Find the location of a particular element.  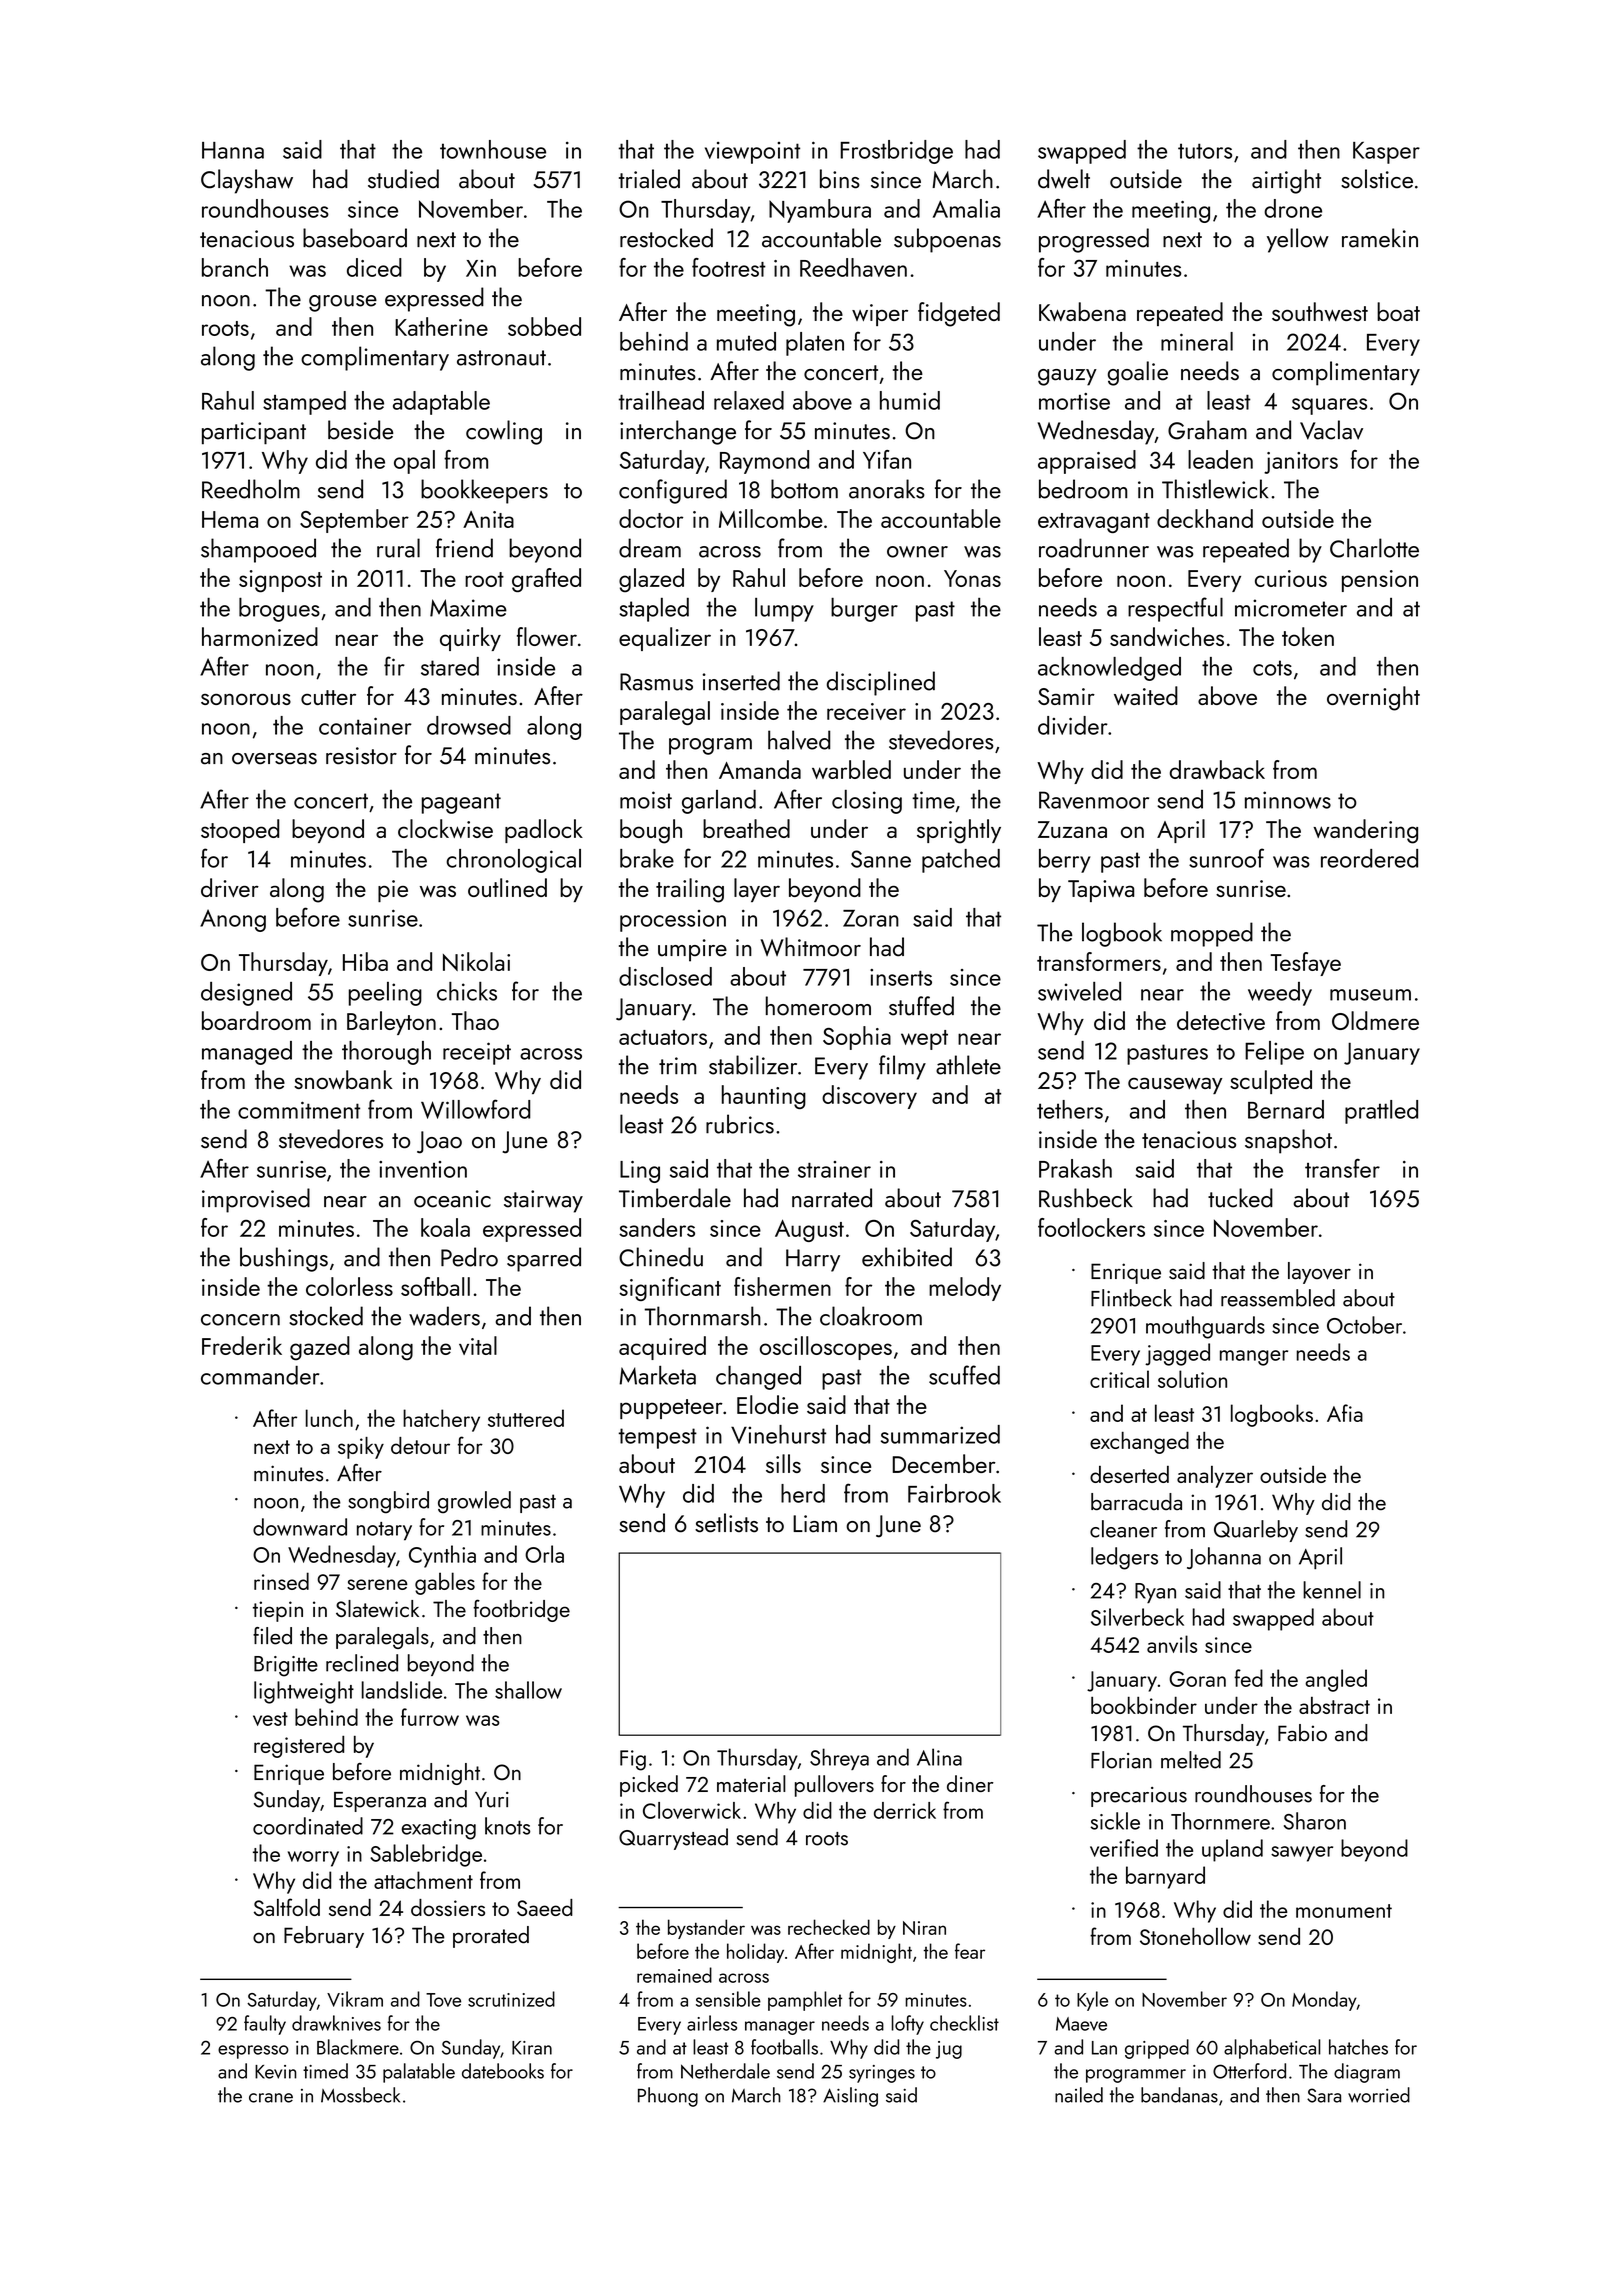

Thao is located at coordinates (475, 1020).
